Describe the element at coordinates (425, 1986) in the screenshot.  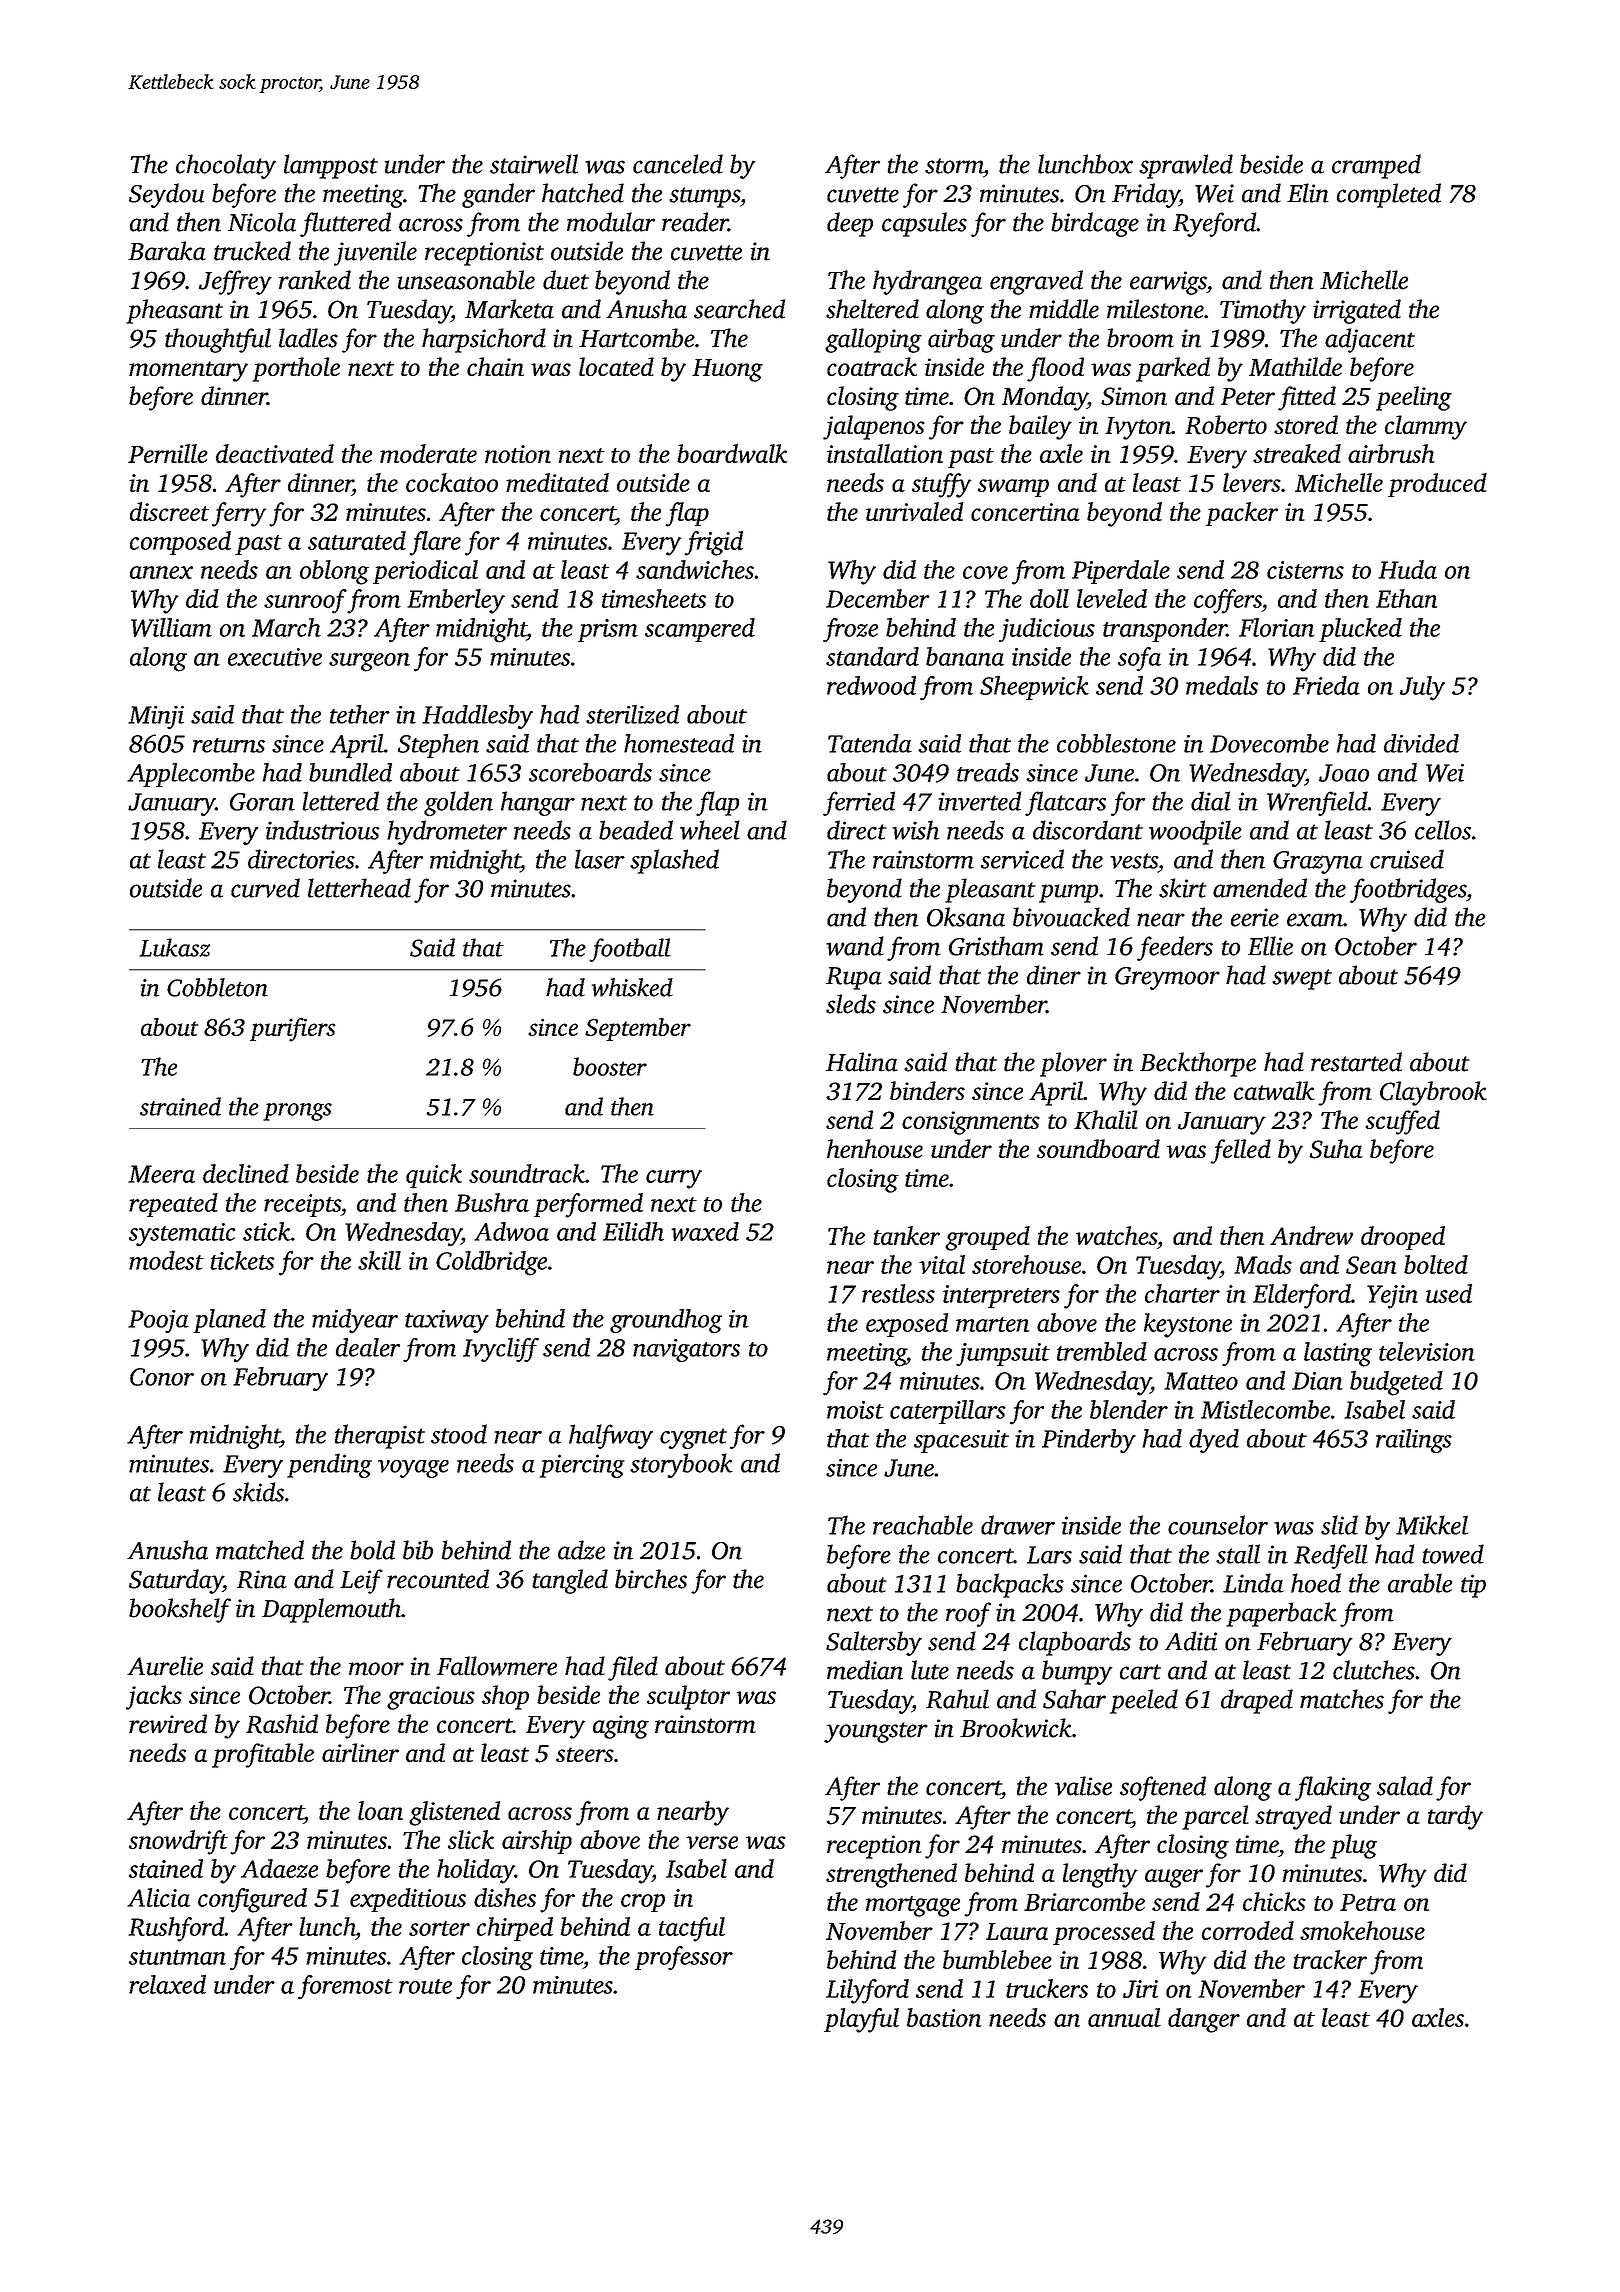
I see `route` at that location.
